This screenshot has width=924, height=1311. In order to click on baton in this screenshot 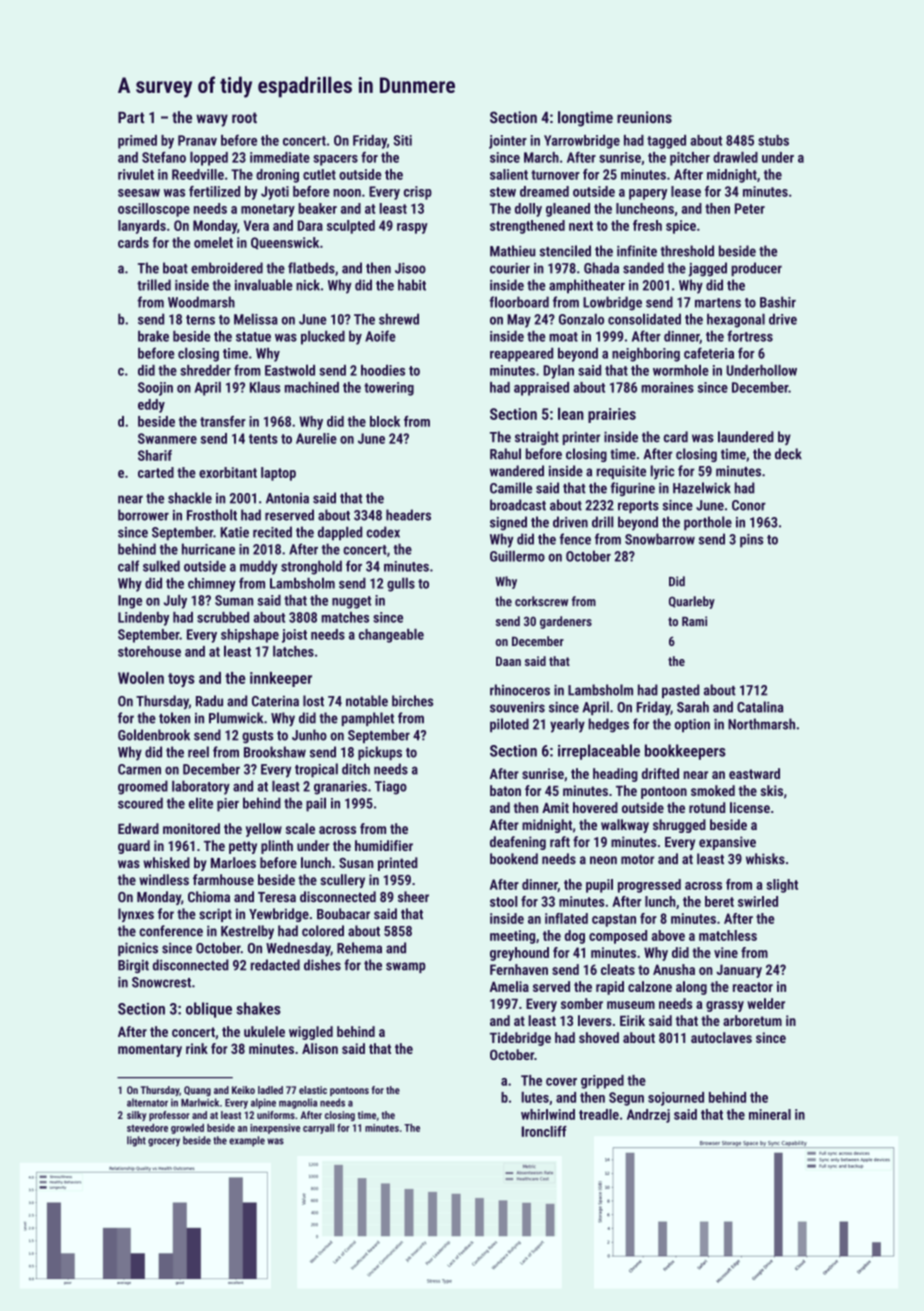, I will do `click(505, 790)`.
